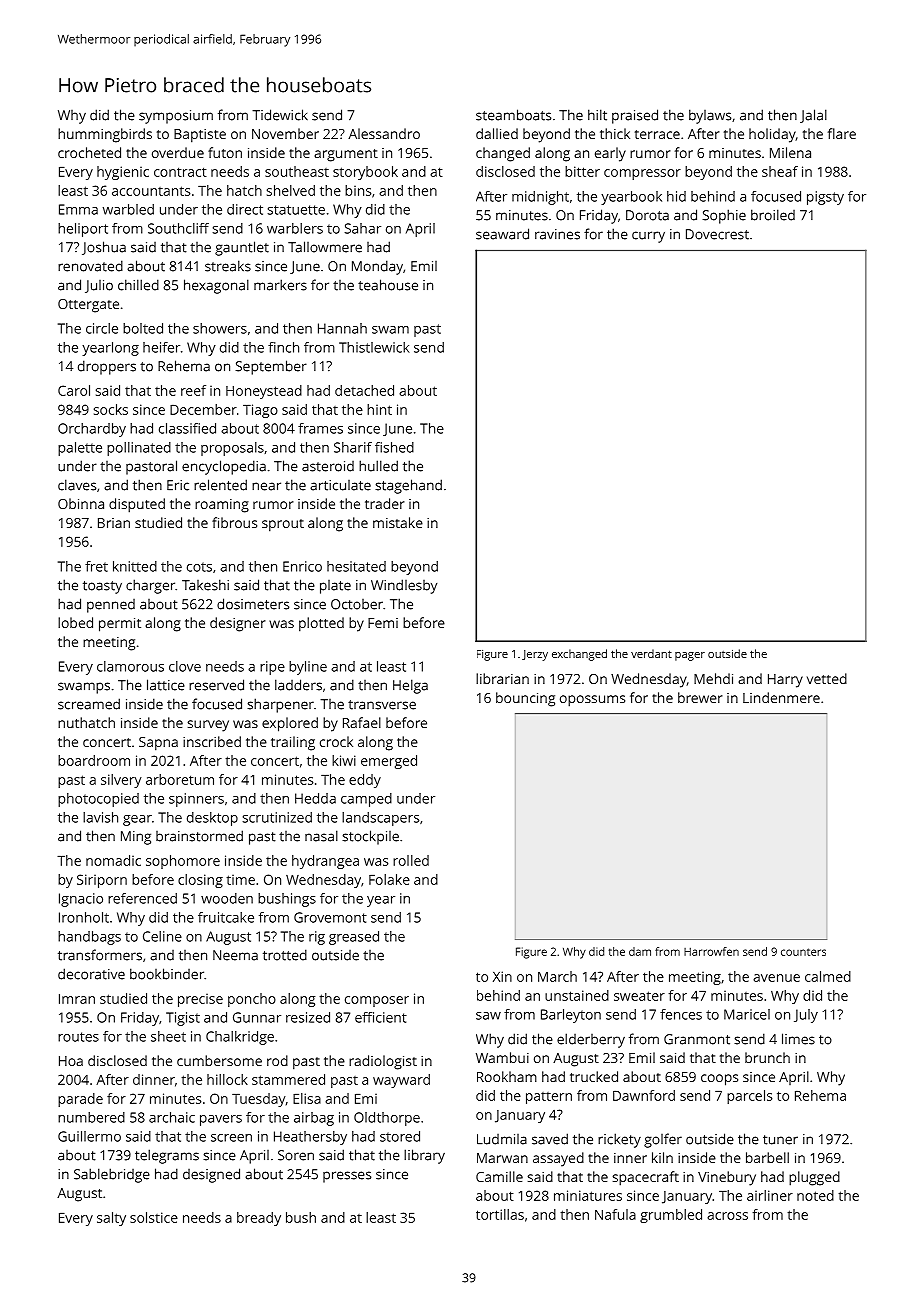  I want to click on tortillas, so click(500, 1214).
